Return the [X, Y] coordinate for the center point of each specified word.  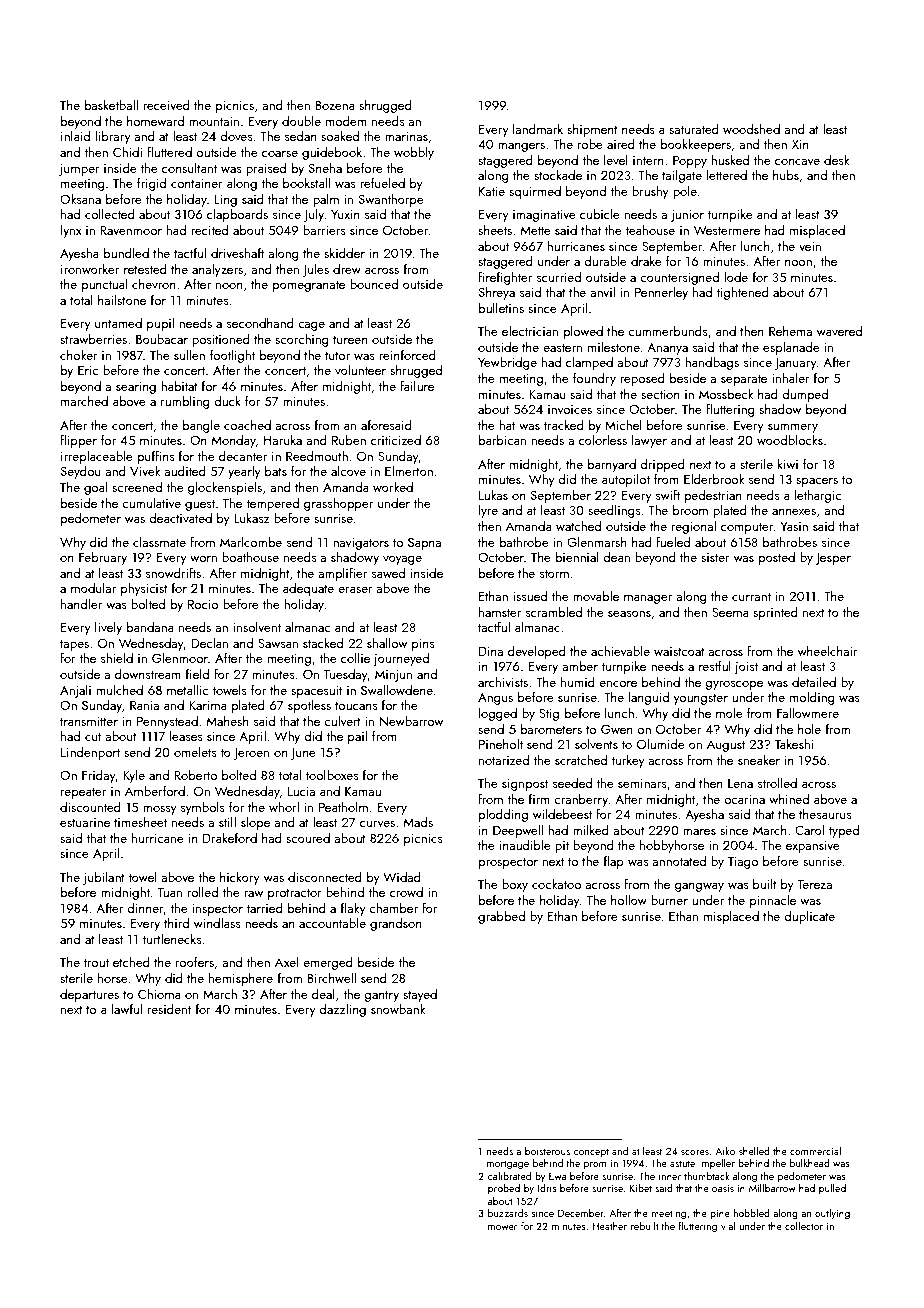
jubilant [104, 878]
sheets [495, 230]
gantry [381, 996]
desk [836, 160]
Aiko [725, 1151]
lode [736, 277]
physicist [144, 589]
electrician [530, 331]
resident [169, 1009]
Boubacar [162, 339]
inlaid [75, 136]
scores [695, 1152]
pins [423, 645]
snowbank [398, 1009]
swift [668, 494]
